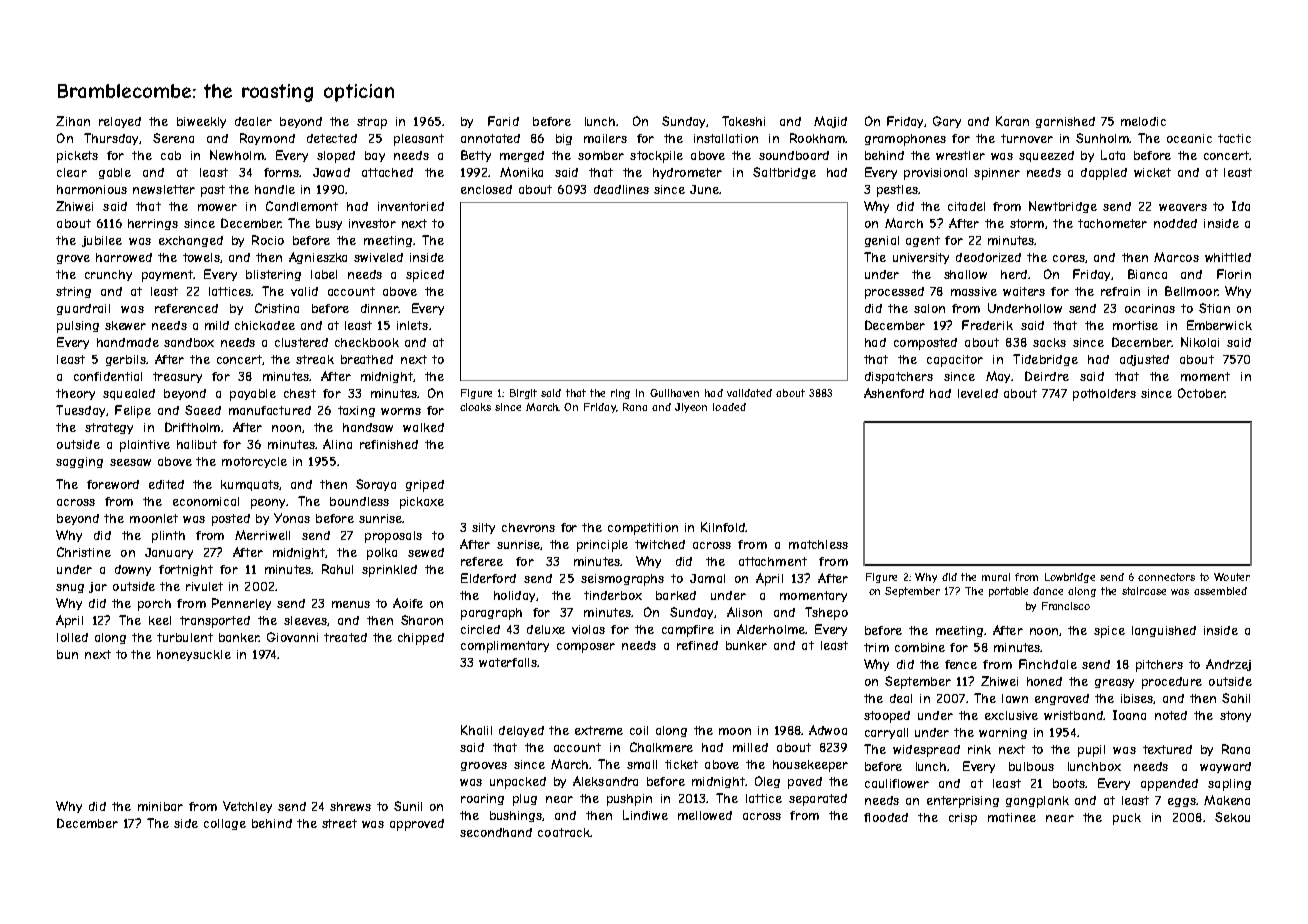  What do you see at coordinates (382, 554) in the screenshot?
I see `polka` at bounding box center [382, 554].
